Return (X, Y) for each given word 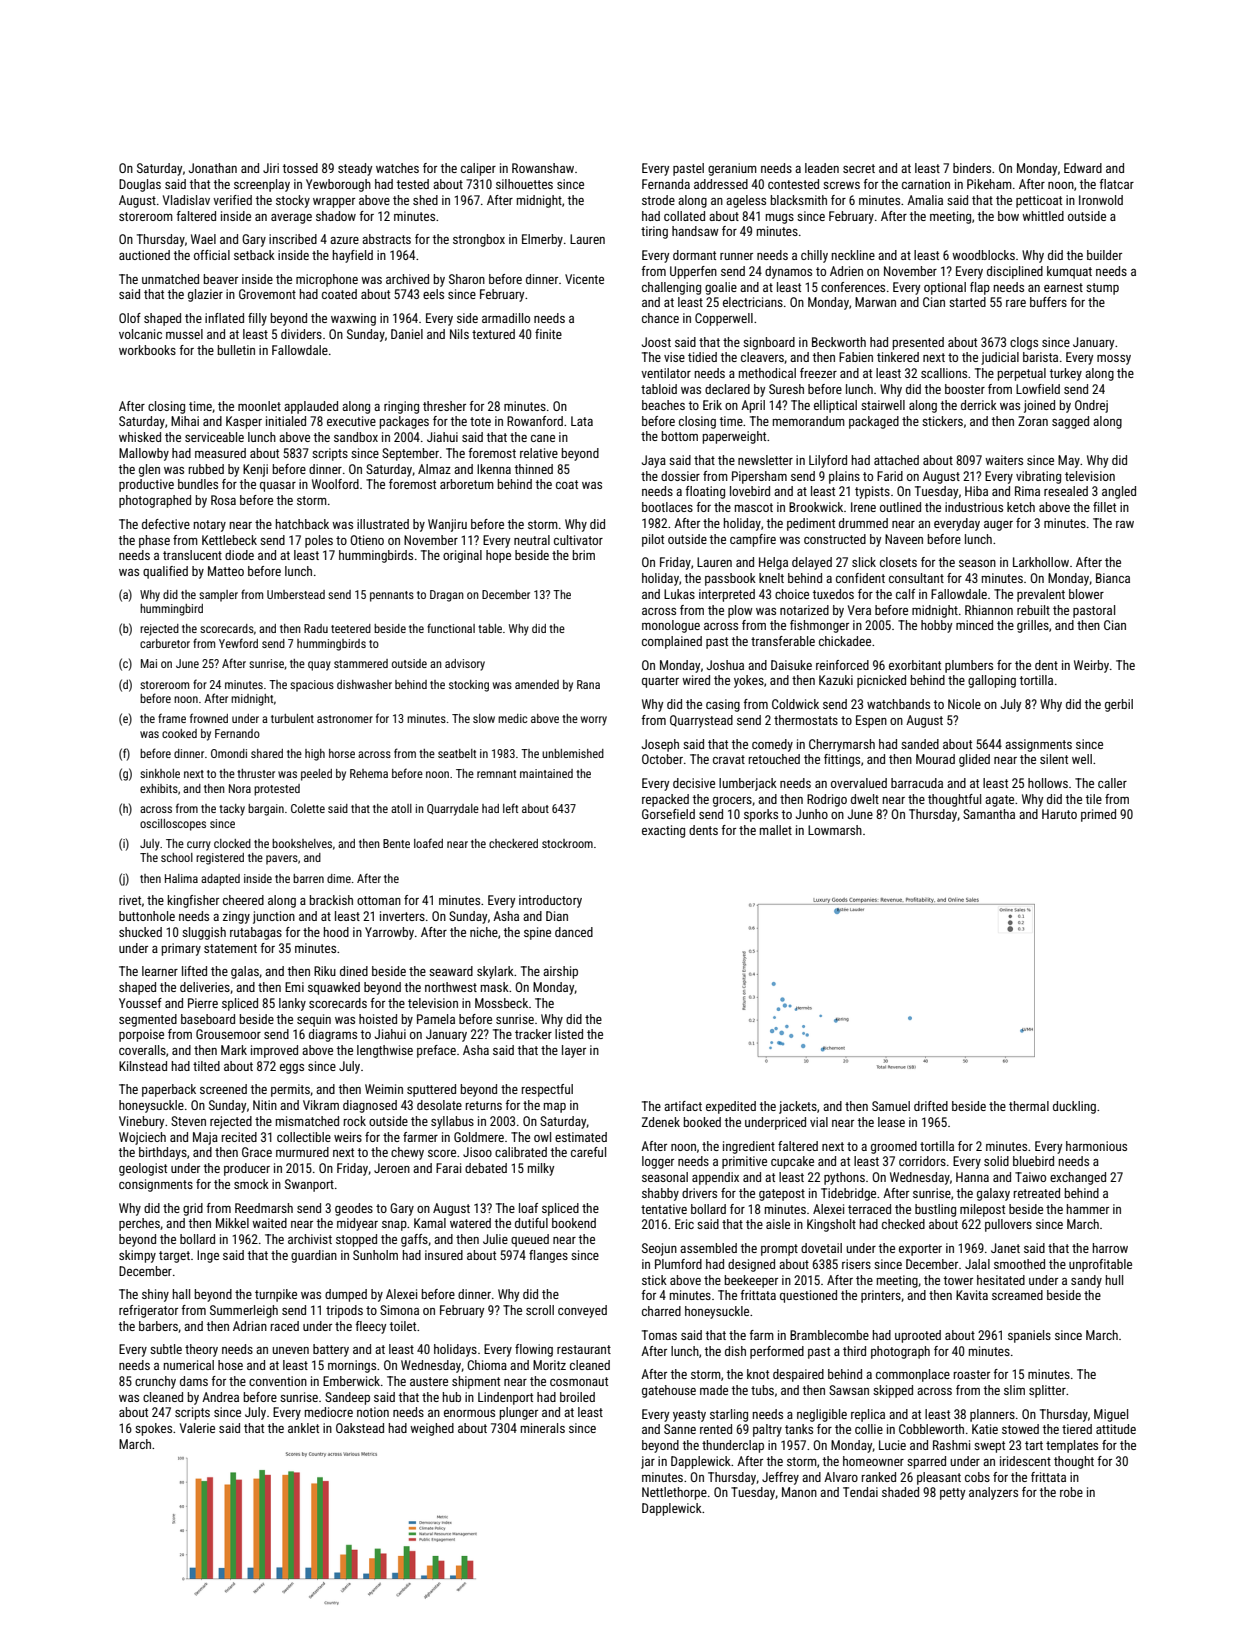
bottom (680, 436)
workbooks (147, 350)
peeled (316, 775)
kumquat (1069, 272)
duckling (1074, 1107)
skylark (495, 972)
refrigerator (148, 1311)
